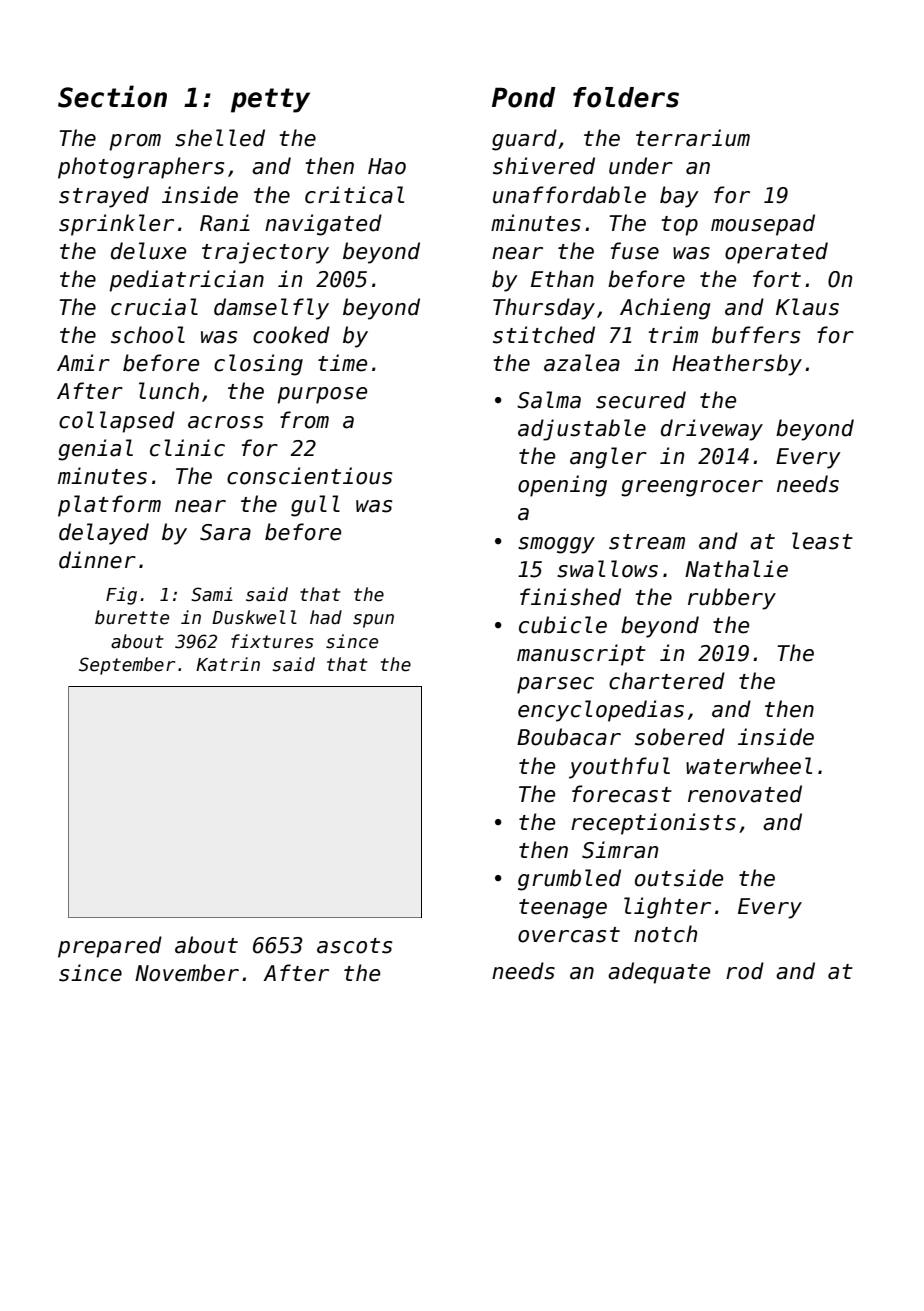  I want to click on Section, so click(112, 96).
